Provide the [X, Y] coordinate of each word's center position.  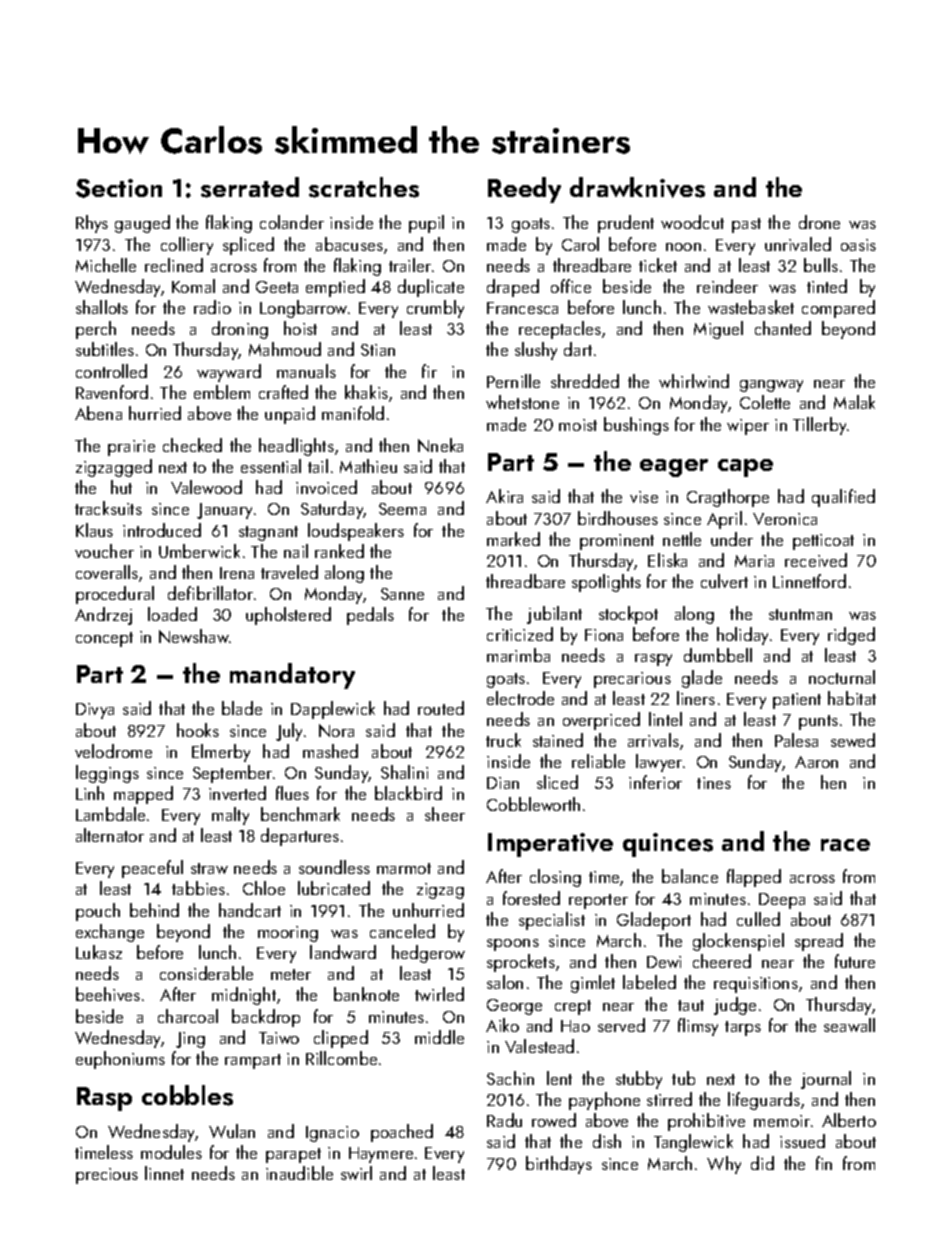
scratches [364, 187]
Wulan [232, 1131]
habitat [852, 698]
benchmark [300, 814]
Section [119, 188]
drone [819, 222]
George [514, 1007]
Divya [95, 711]
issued [802, 1141]
